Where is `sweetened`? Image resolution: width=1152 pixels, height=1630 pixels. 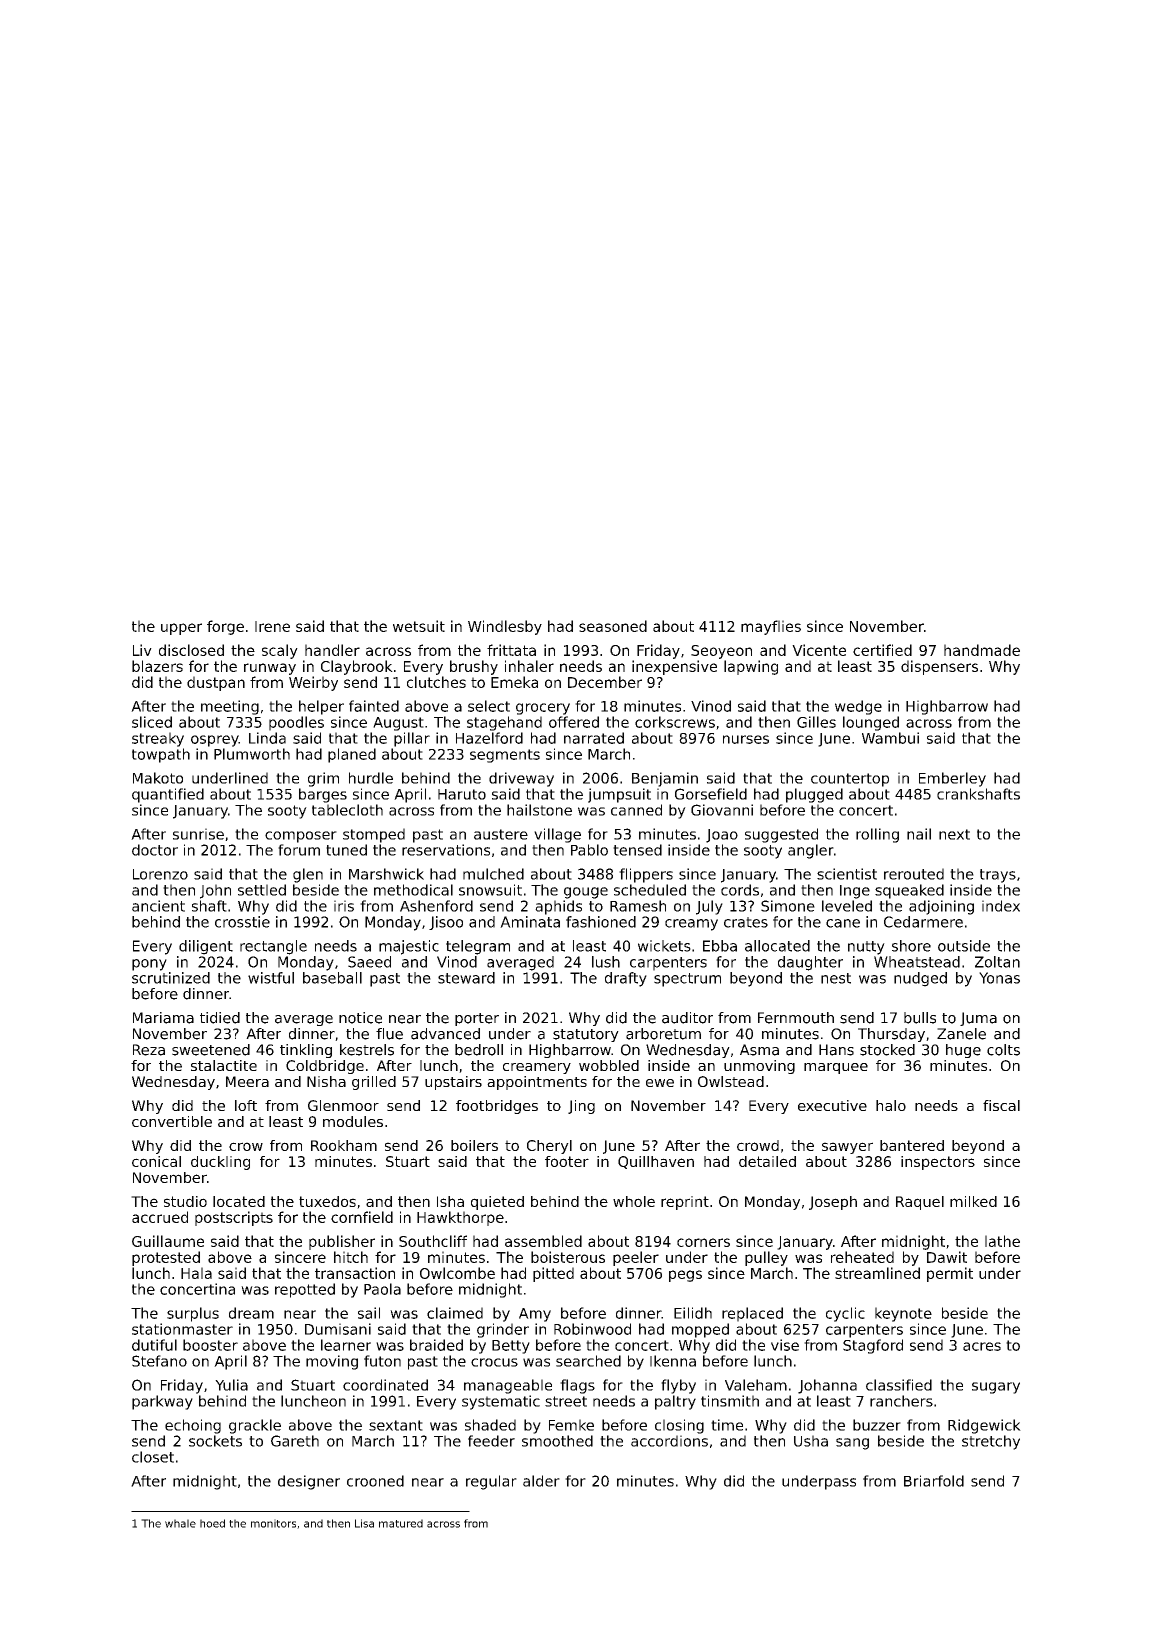
sweetened is located at coordinates (211, 1050).
